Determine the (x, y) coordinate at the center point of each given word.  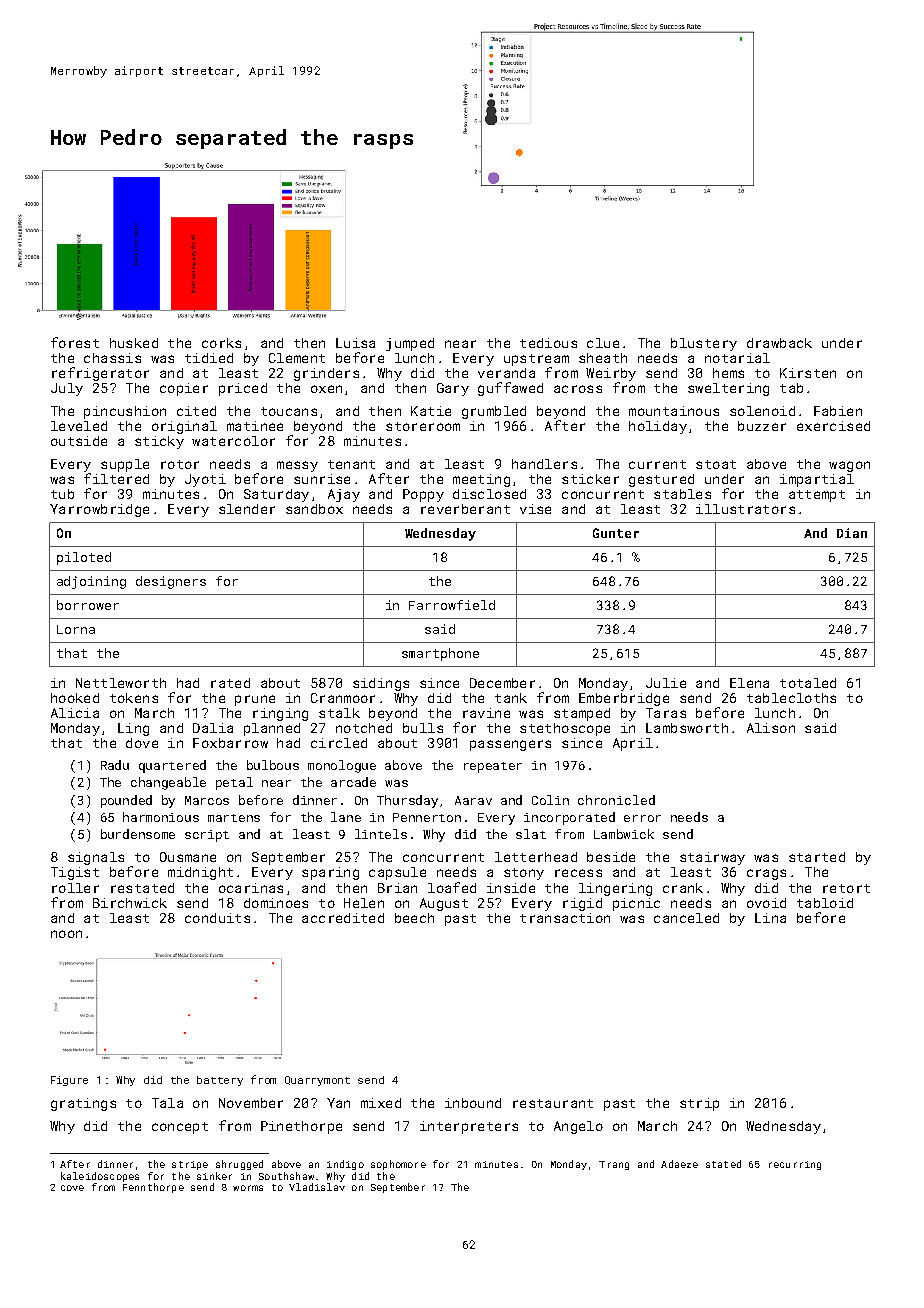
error (642, 818)
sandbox (314, 509)
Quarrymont (317, 1081)
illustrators (745, 509)
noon (66, 934)
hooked (75, 698)
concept (180, 1128)
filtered (116, 478)
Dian (852, 533)
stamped (582, 714)
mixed (381, 1103)
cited (196, 411)
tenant (351, 464)
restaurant (553, 1103)
